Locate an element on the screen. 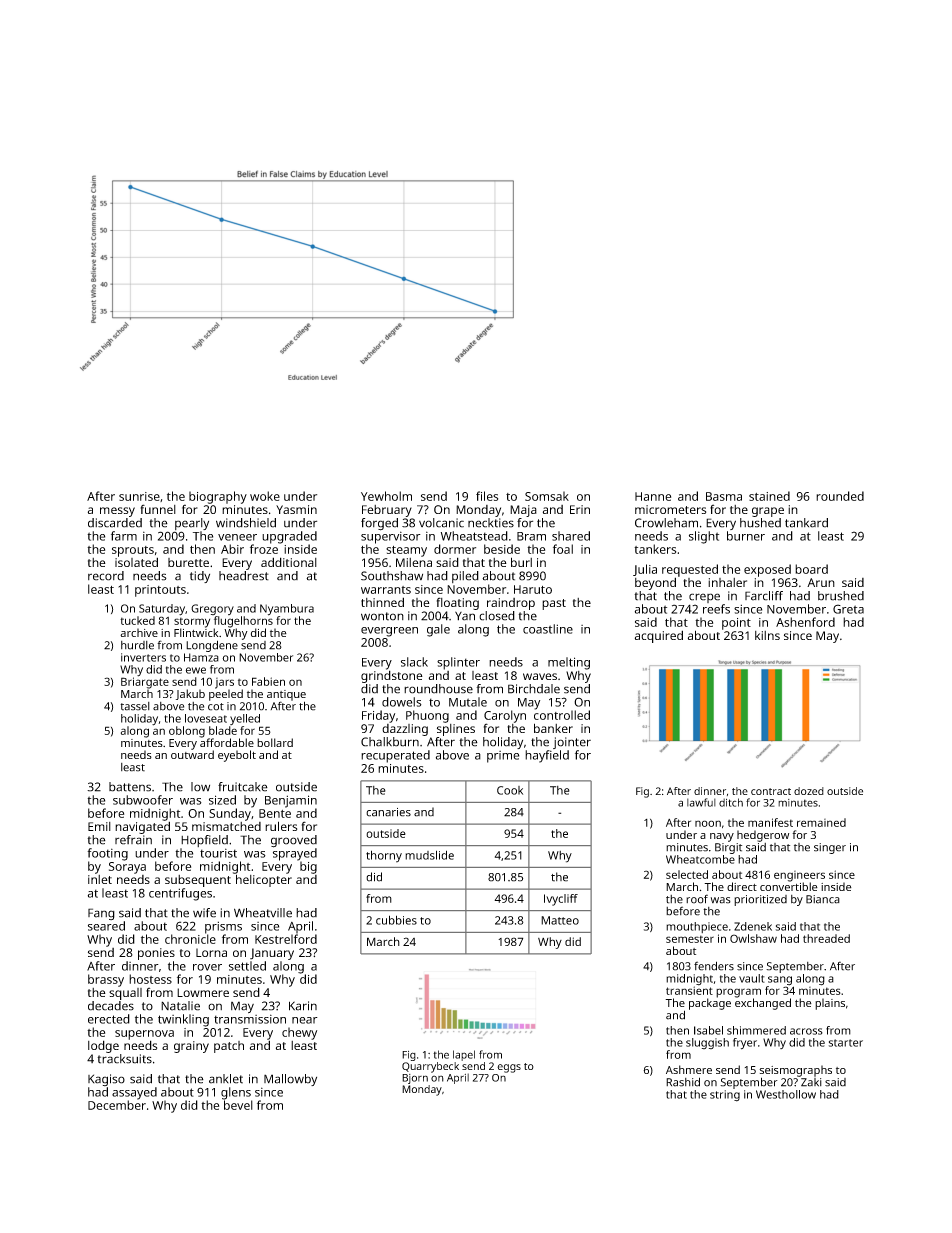 Image resolution: width=952 pixels, height=1233 pixels. Milena is located at coordinates (414, 562).
